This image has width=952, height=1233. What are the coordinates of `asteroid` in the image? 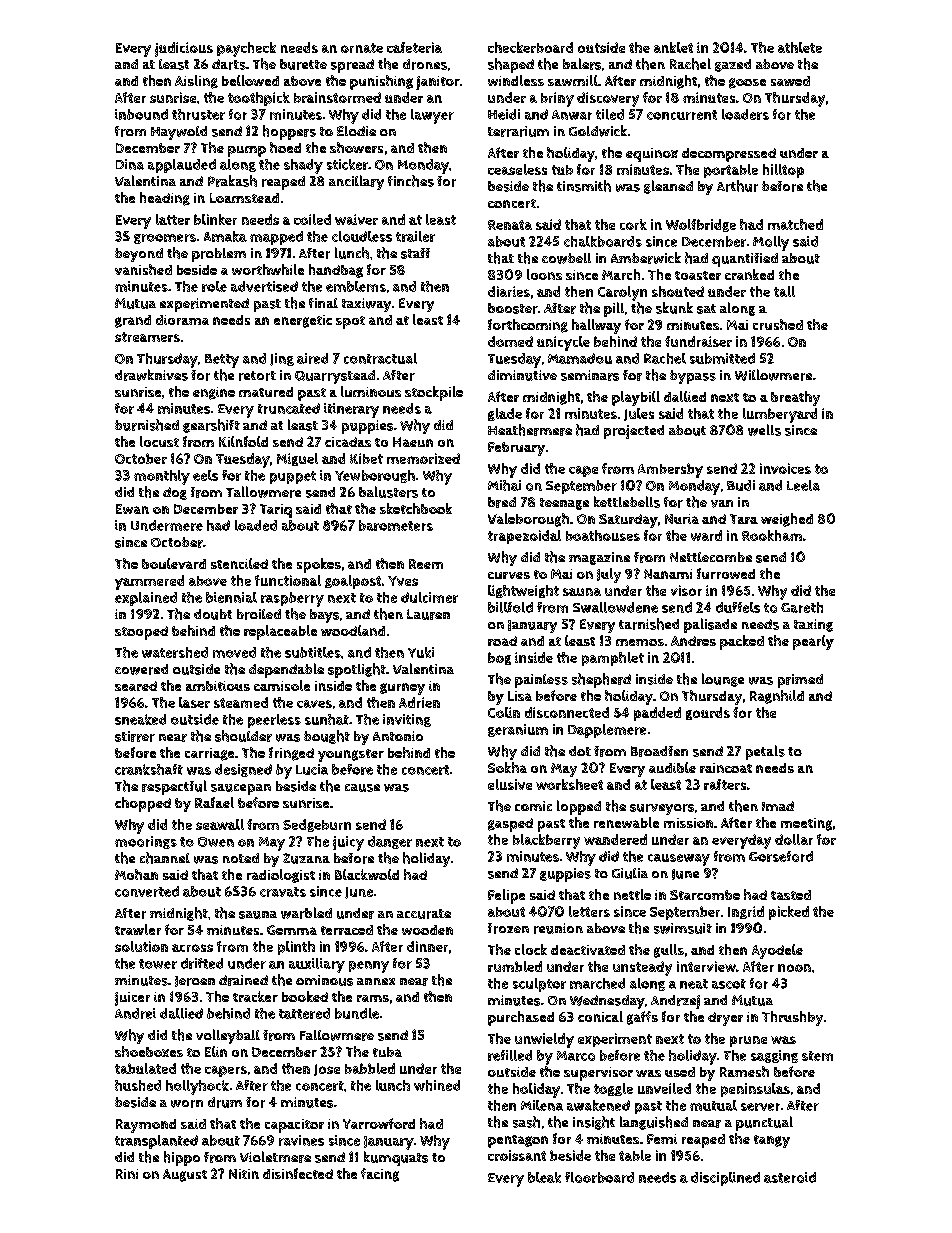 It's located at (790, 1177).
